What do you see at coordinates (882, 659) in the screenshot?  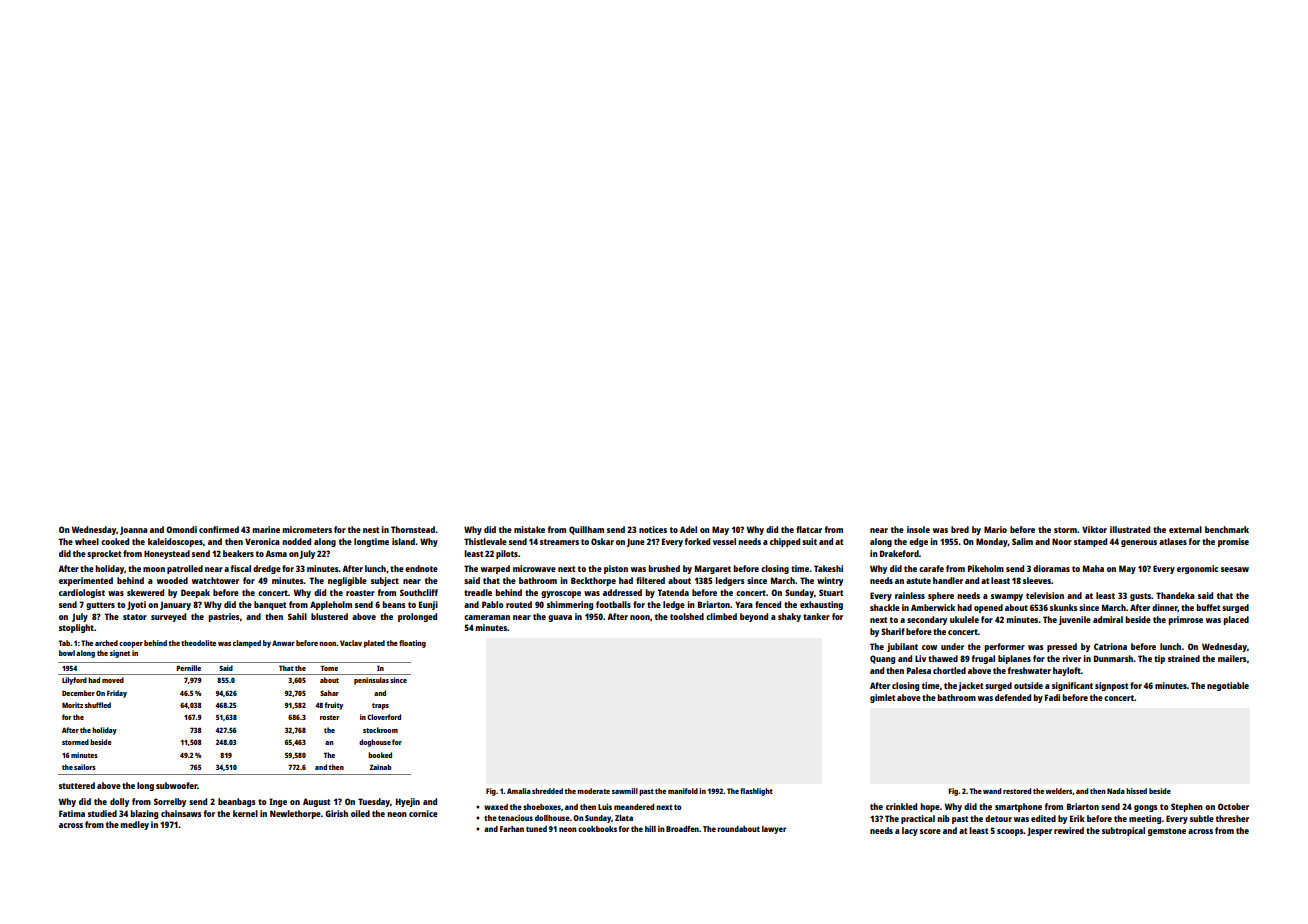 I see `Quang` at bounding box center [882, 659].
